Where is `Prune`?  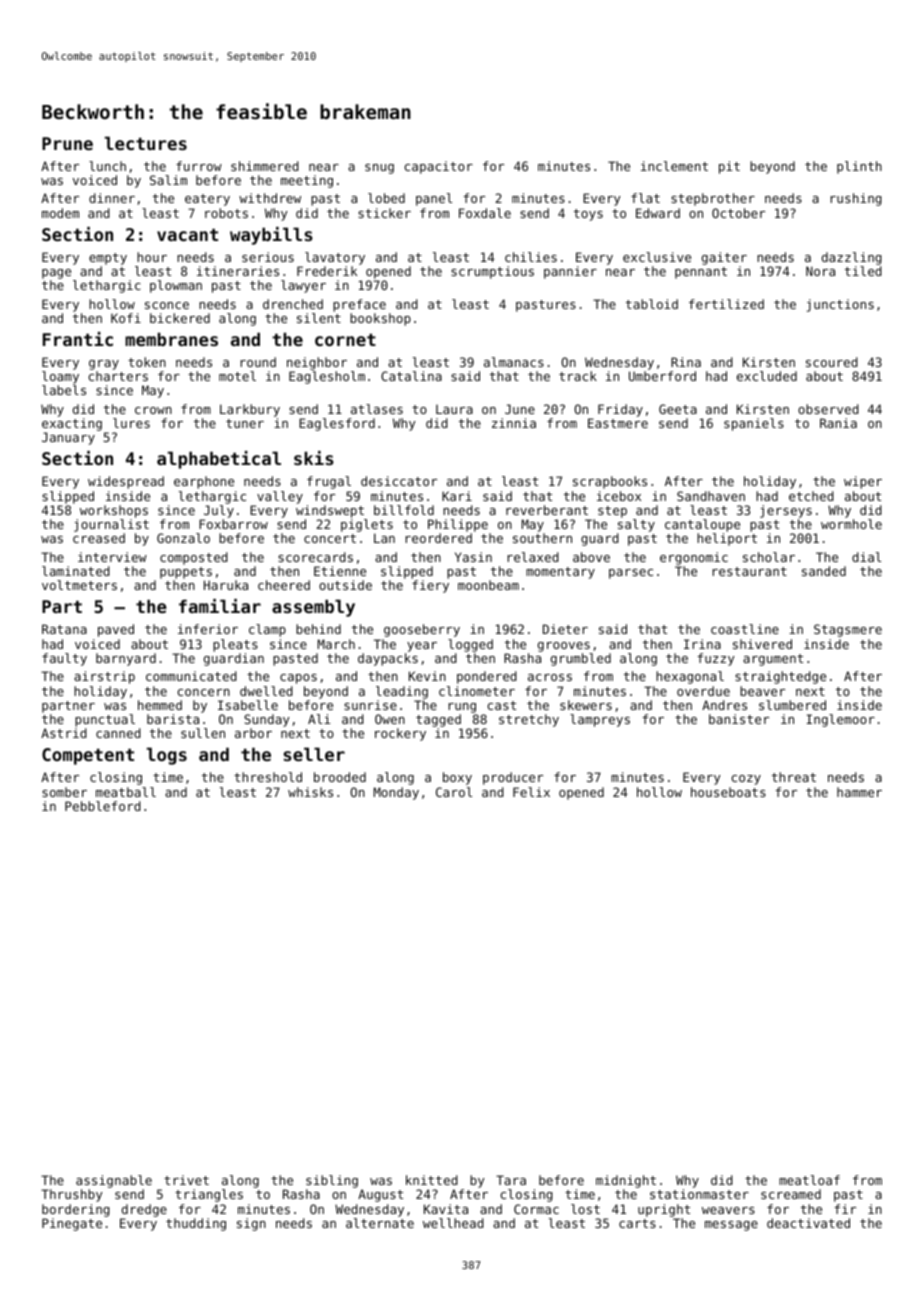 Prune is located at coordinates (67, 143).
